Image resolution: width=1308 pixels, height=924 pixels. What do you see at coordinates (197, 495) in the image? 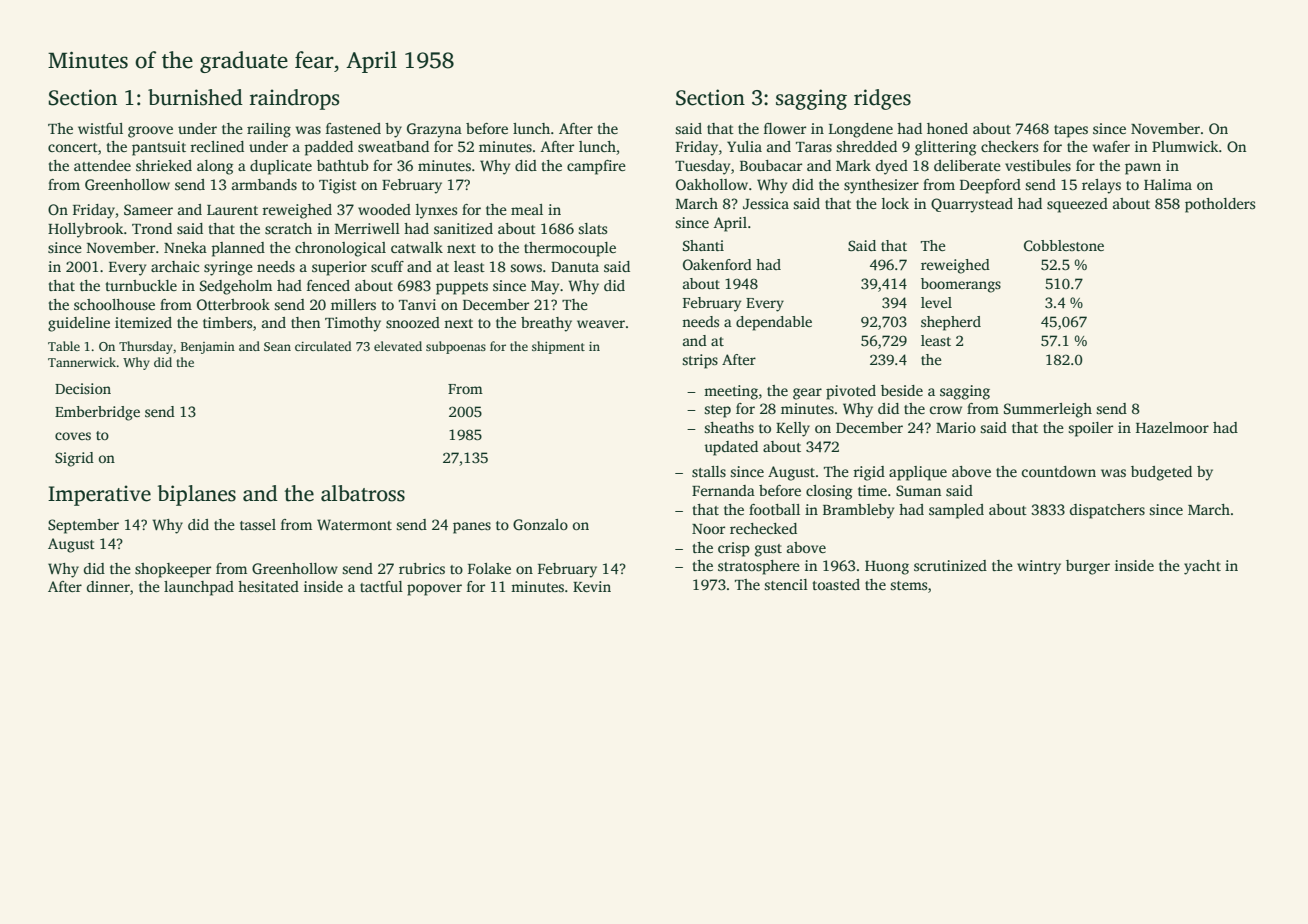
I see `biplanes` at bounding box center [197, 495].
